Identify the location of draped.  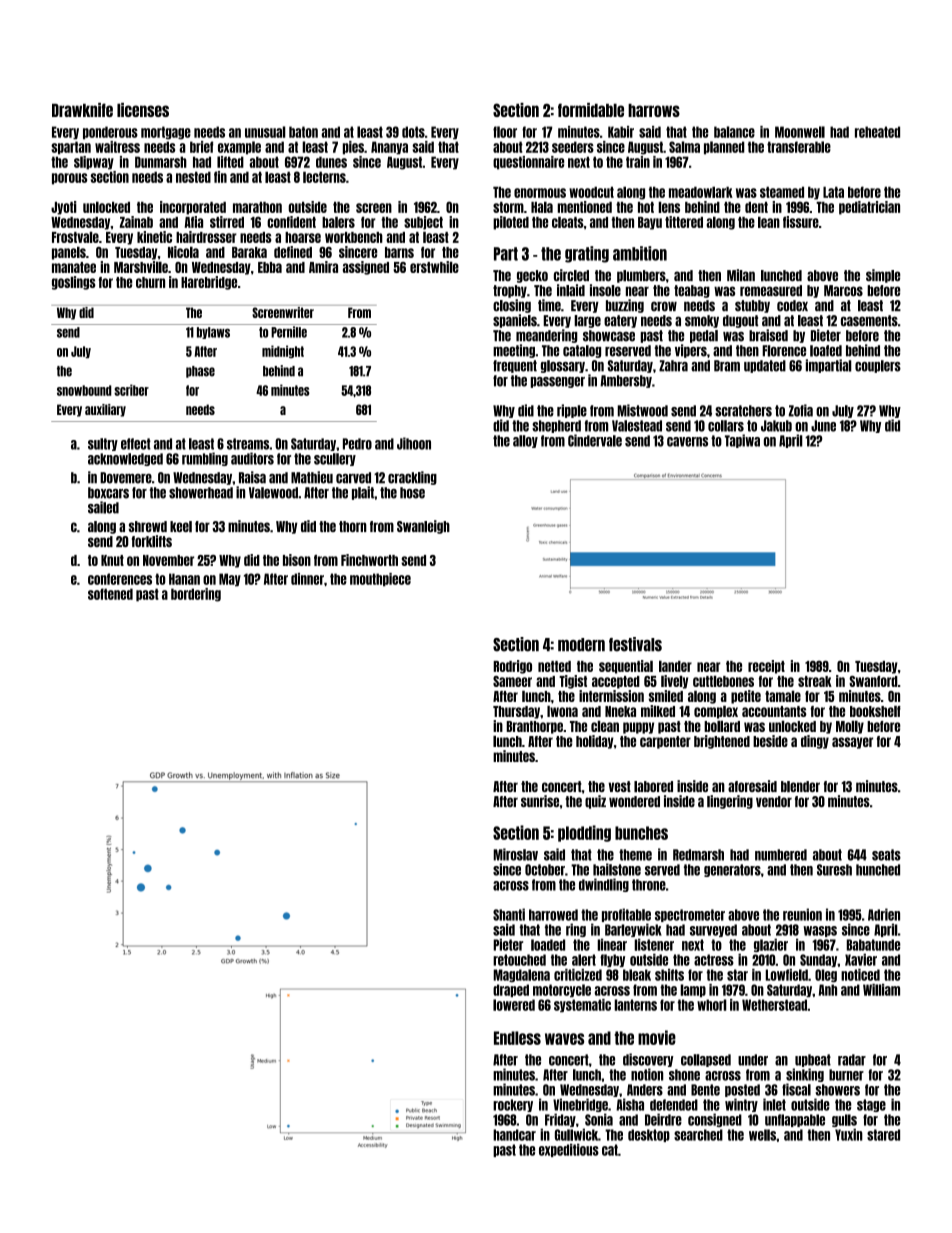
(511, 990).
